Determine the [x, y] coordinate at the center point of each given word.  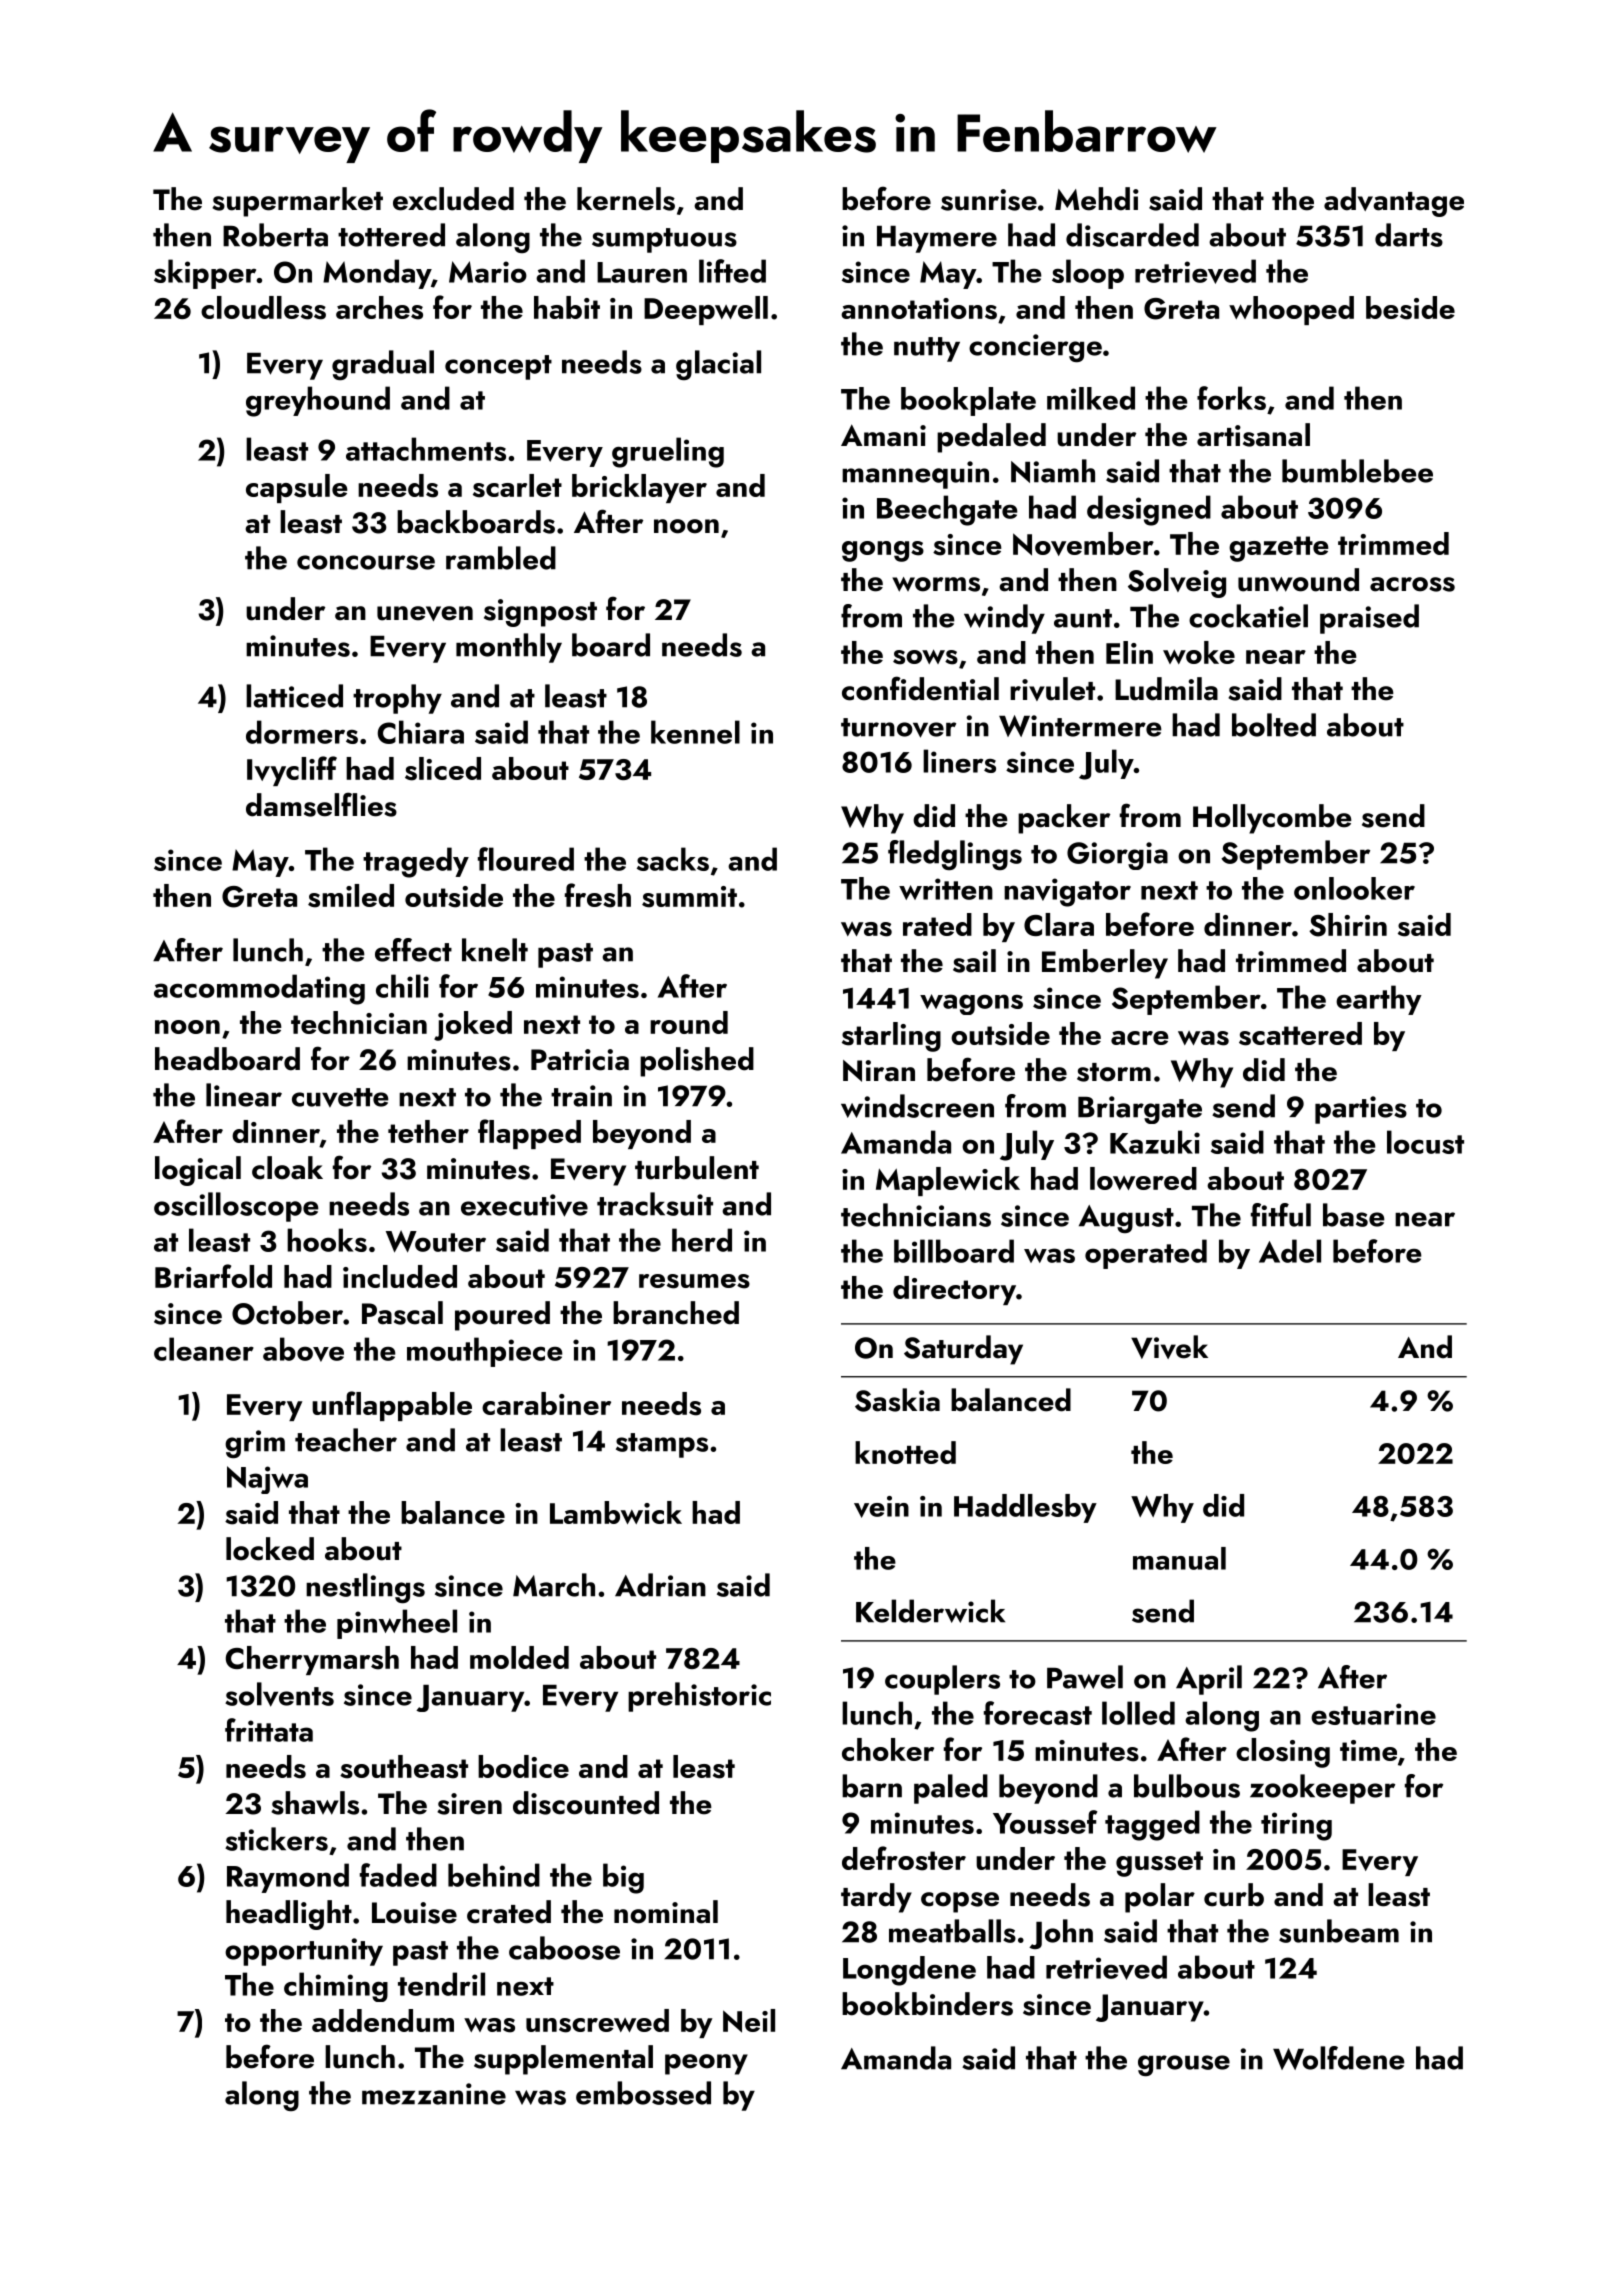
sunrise [989, 200]
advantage [1394, 202]
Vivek [1169, 1347]
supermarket [297, 202]
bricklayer [639, 488]
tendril [441, 1984]
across [1412, 584]
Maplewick [948, 1181]
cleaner [204, 1349]
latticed [294, 696]
